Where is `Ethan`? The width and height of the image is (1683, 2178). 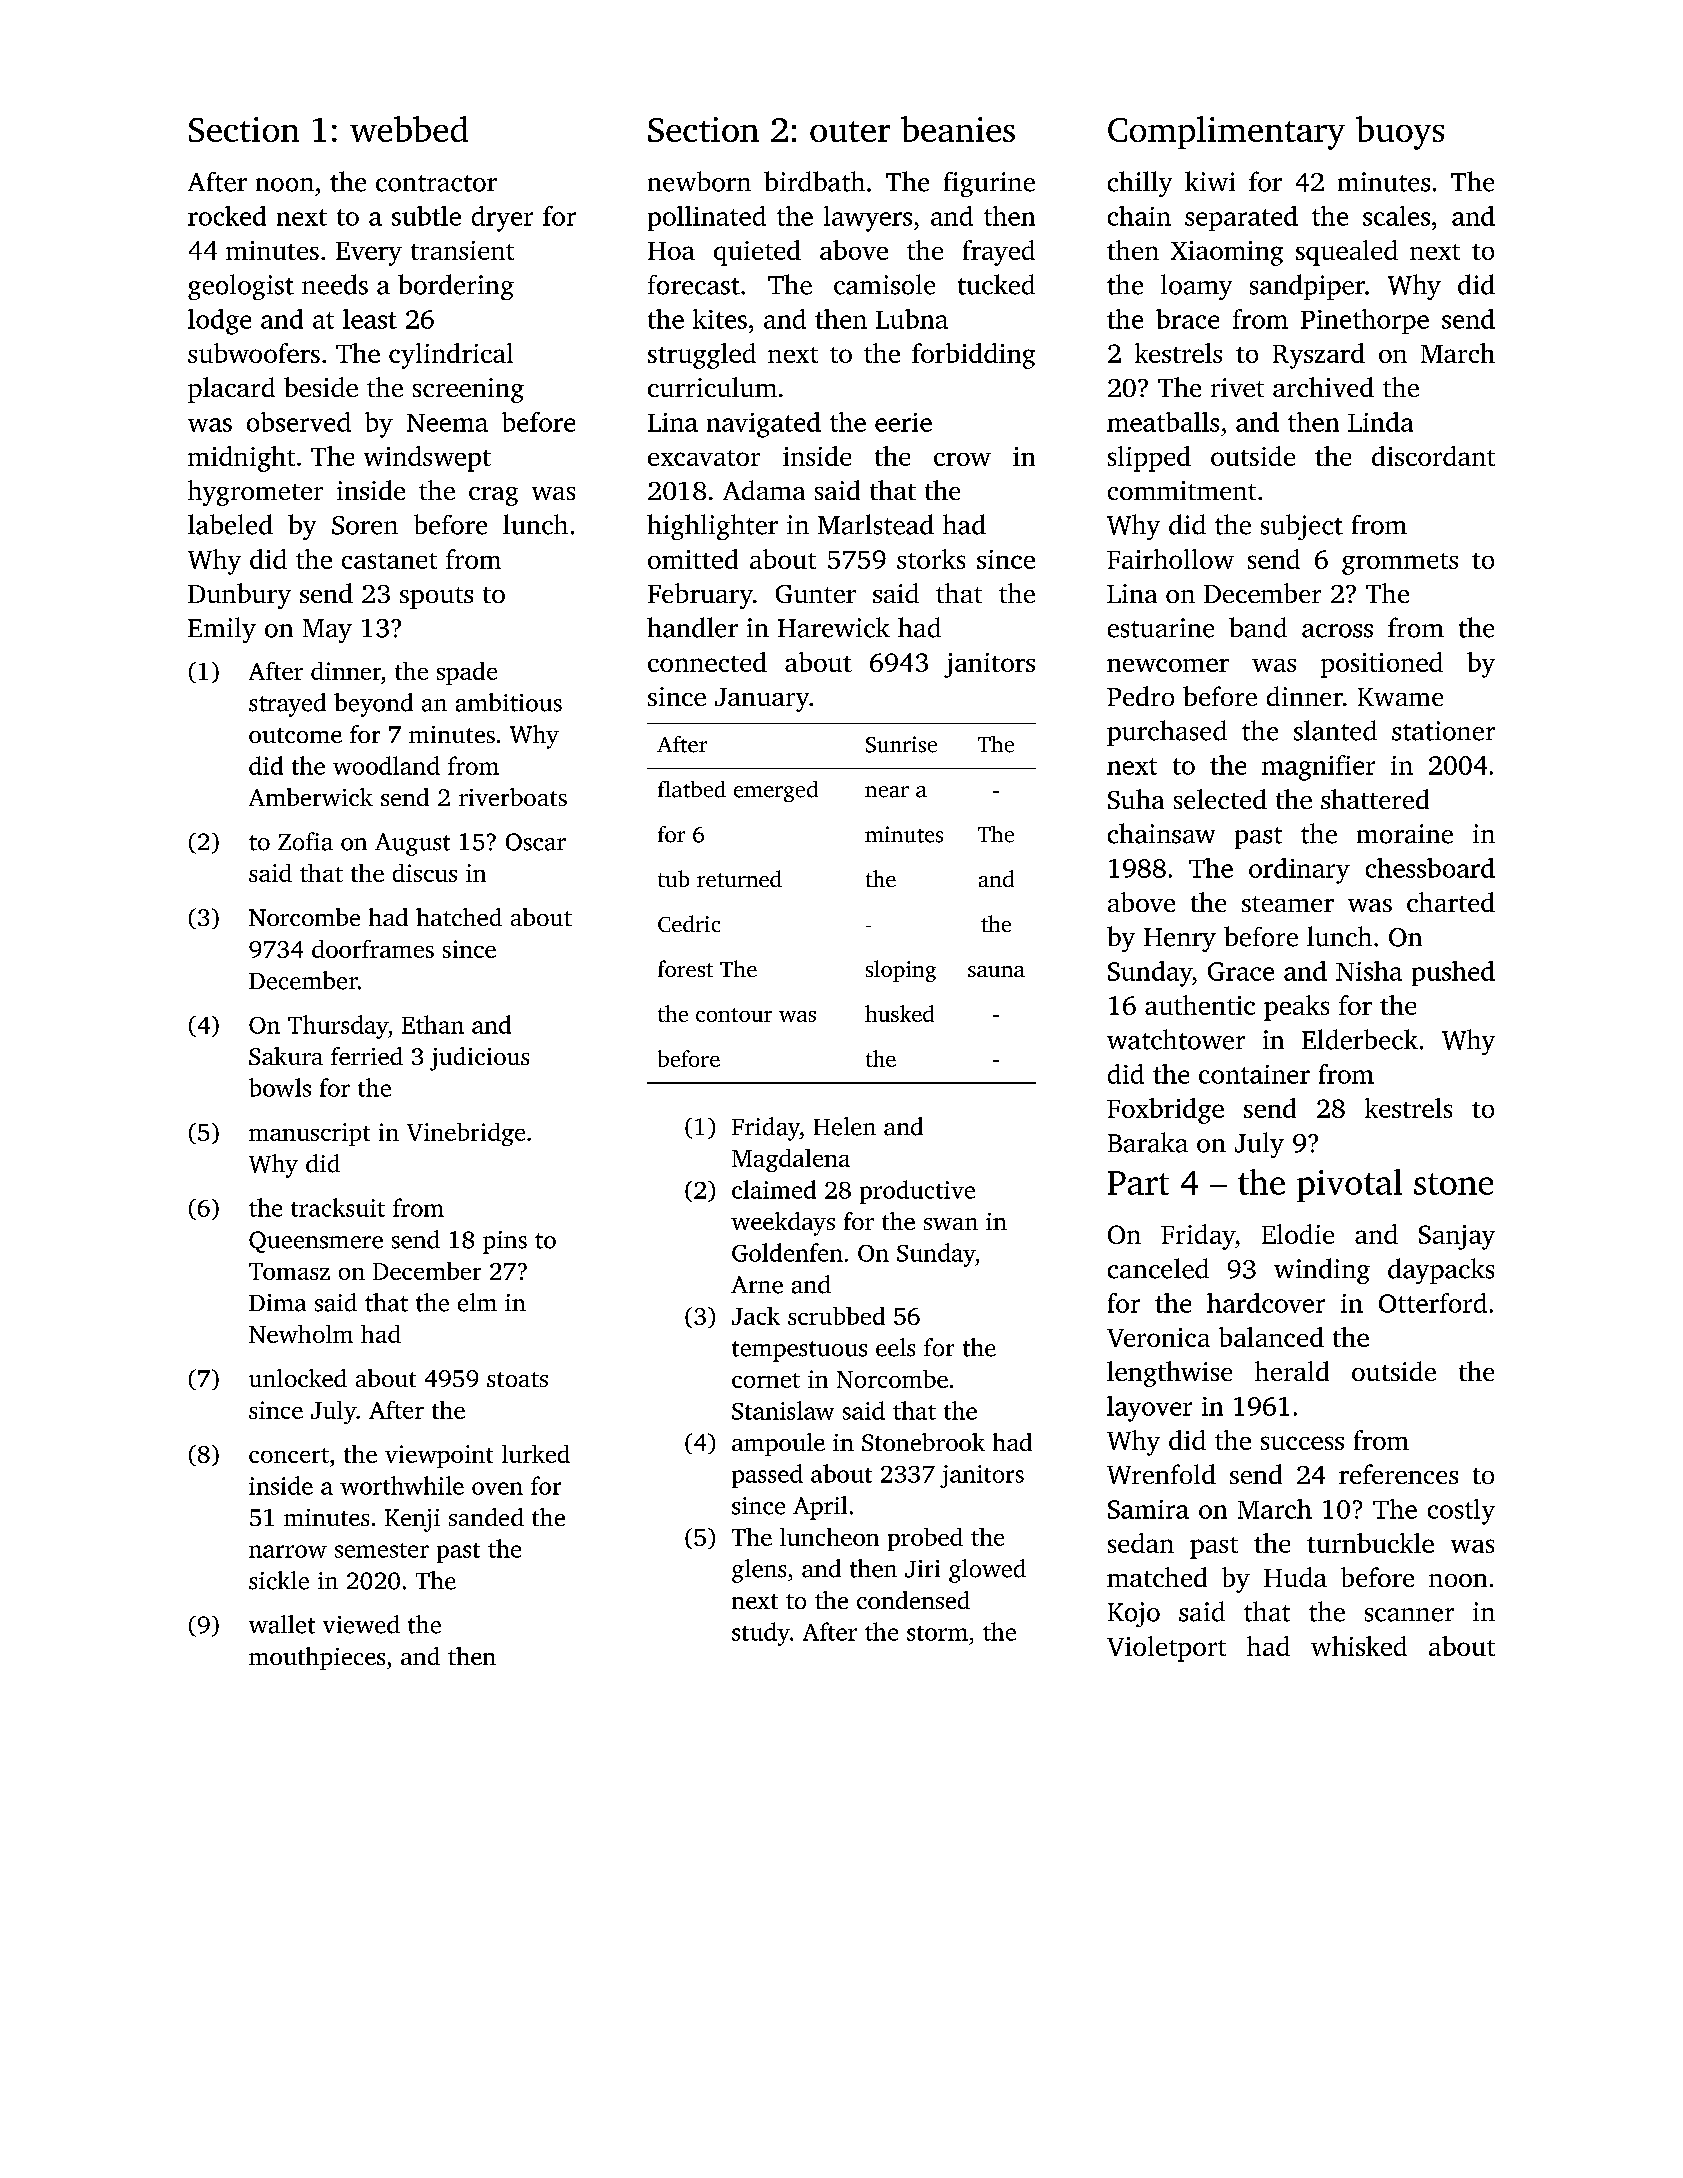
Ethan is located at coordinates (433, 1024).
